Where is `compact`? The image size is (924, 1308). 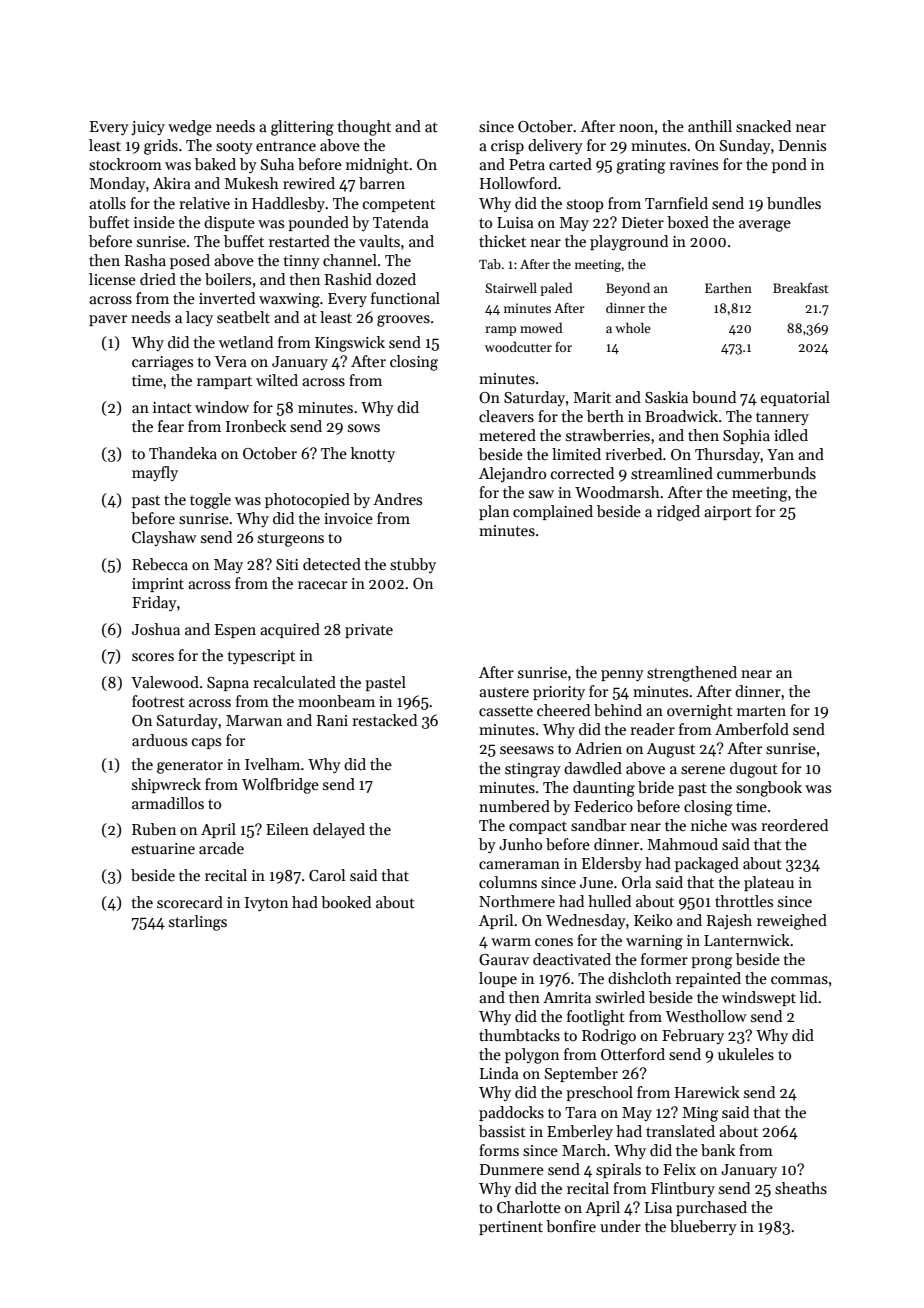
compact is located at coordinates (538, 827).
